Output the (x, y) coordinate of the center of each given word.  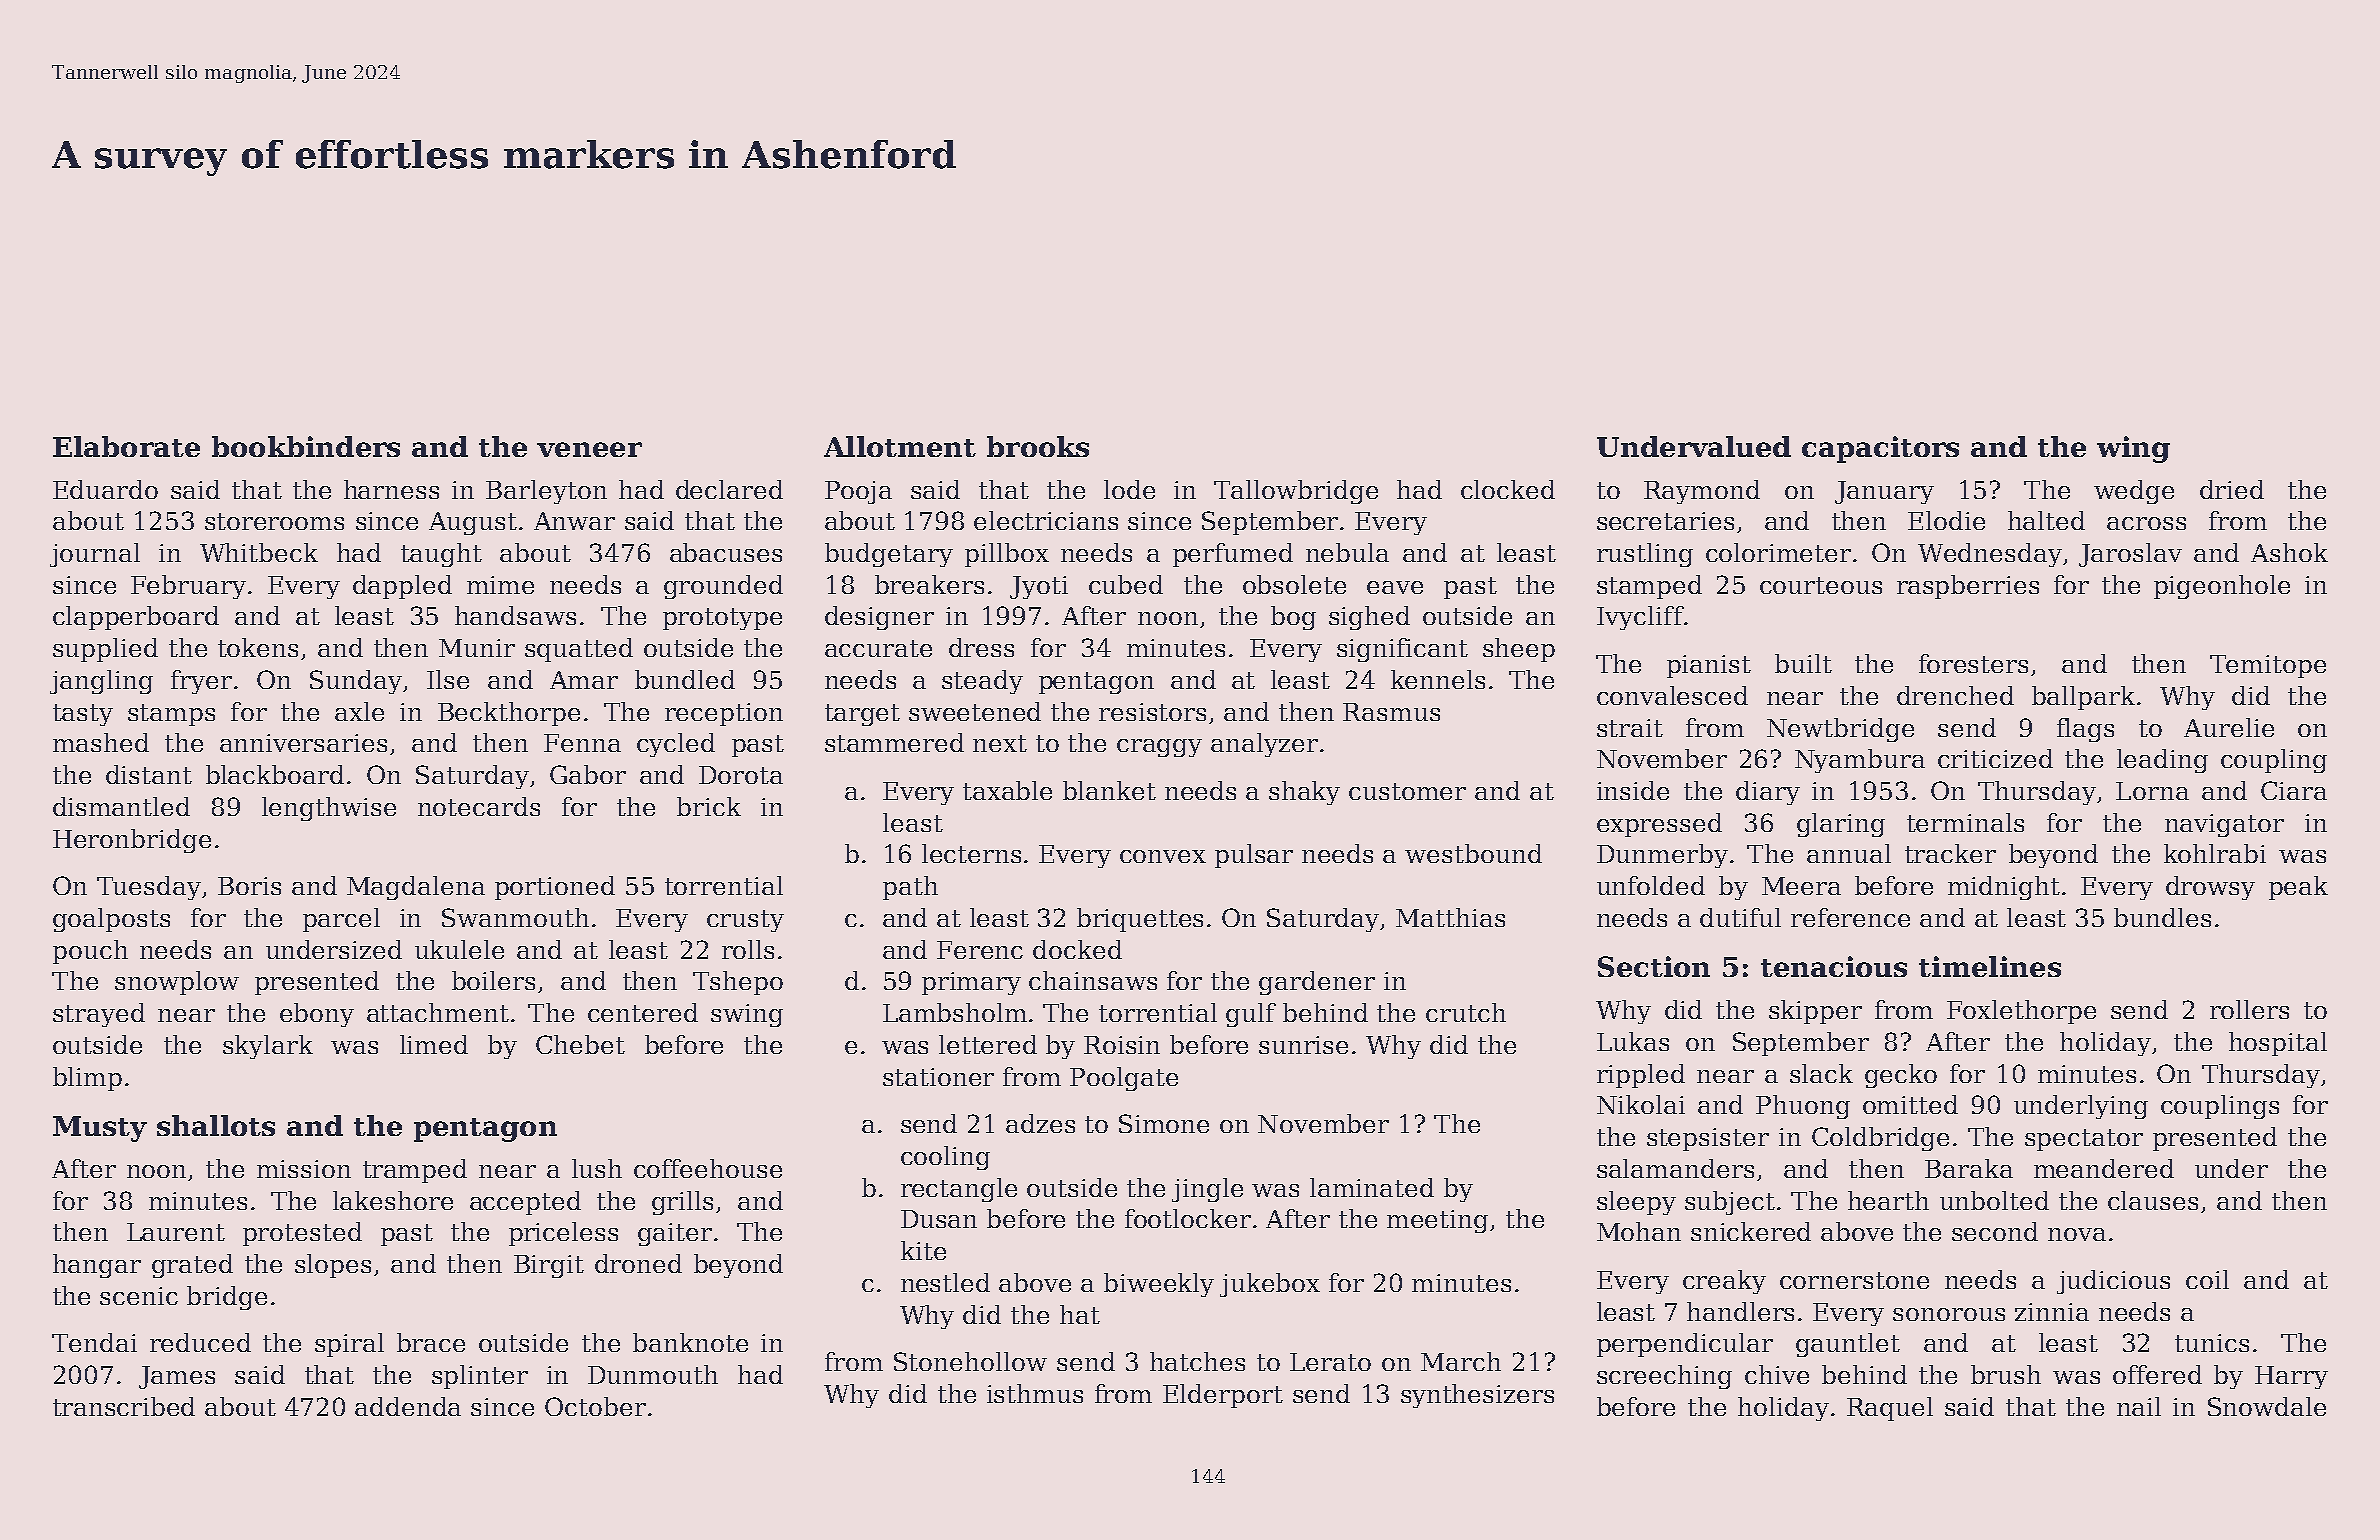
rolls (748, 949)
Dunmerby (1662, 856)
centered (643, 1012)
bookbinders (306, 446)
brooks (1038, 446)
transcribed (124, 1406)
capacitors (1880, 449)
